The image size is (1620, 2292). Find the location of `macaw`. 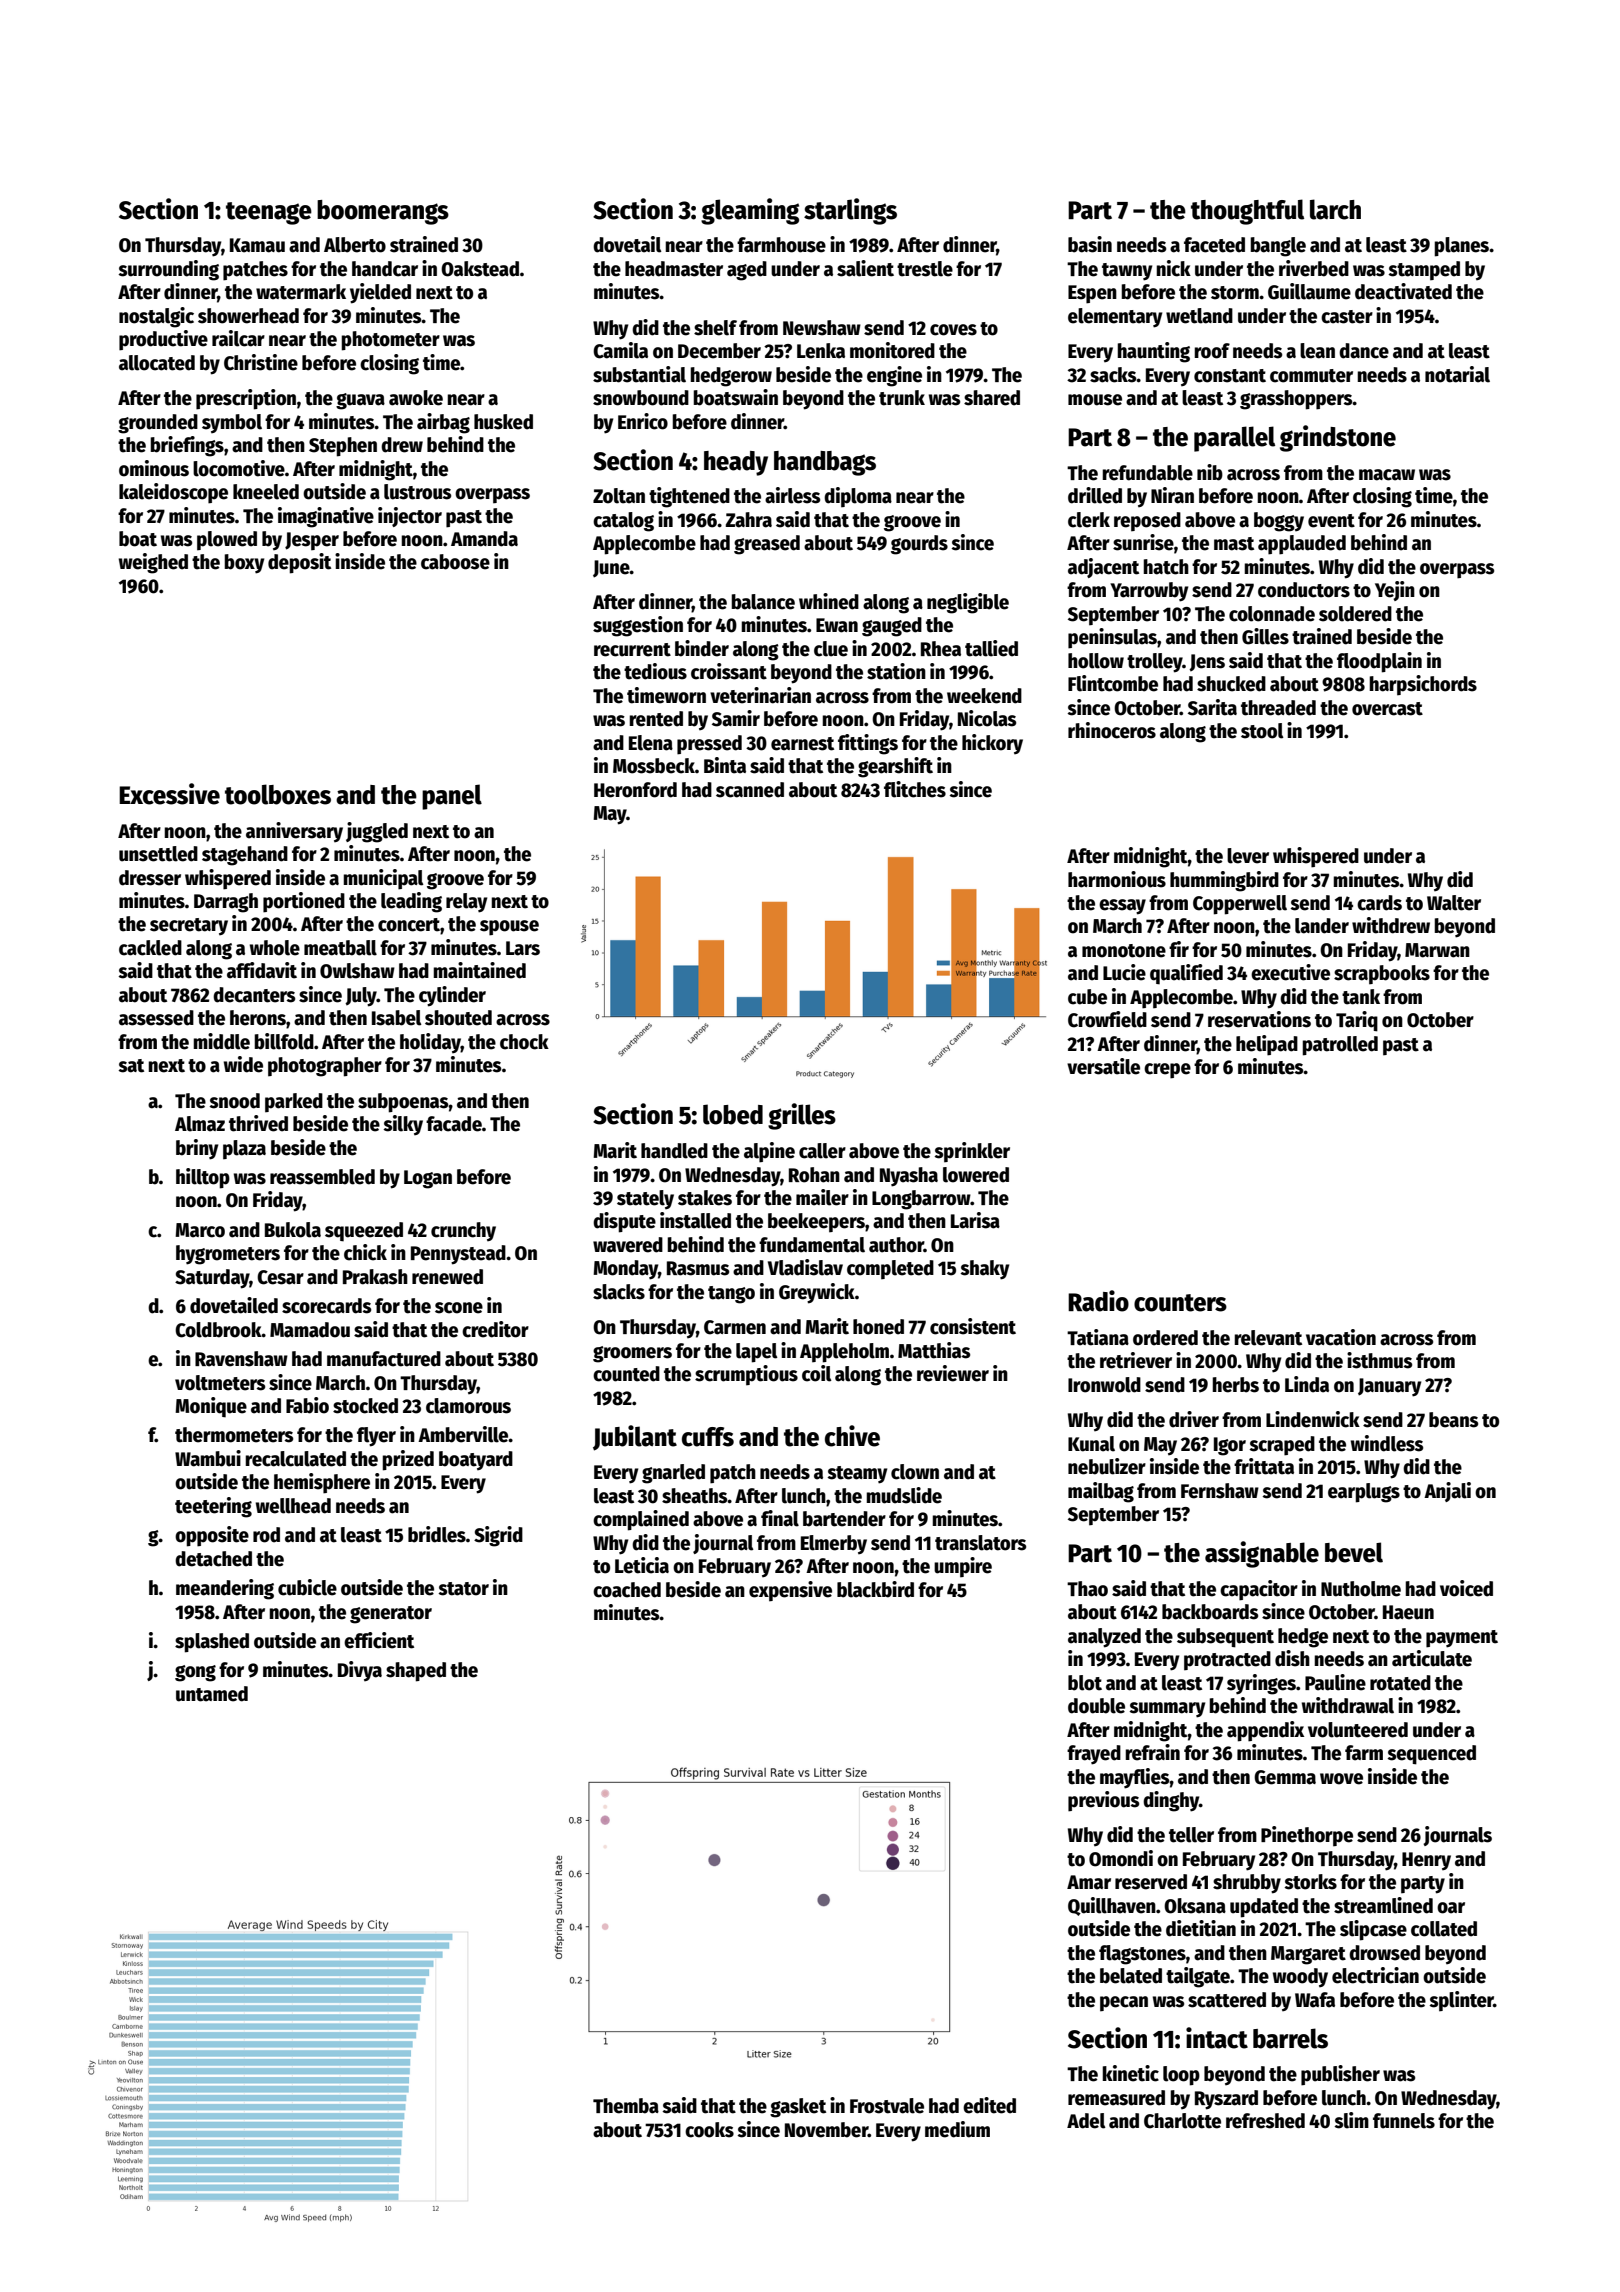

macaw is located at coordinates (1387, 475).
